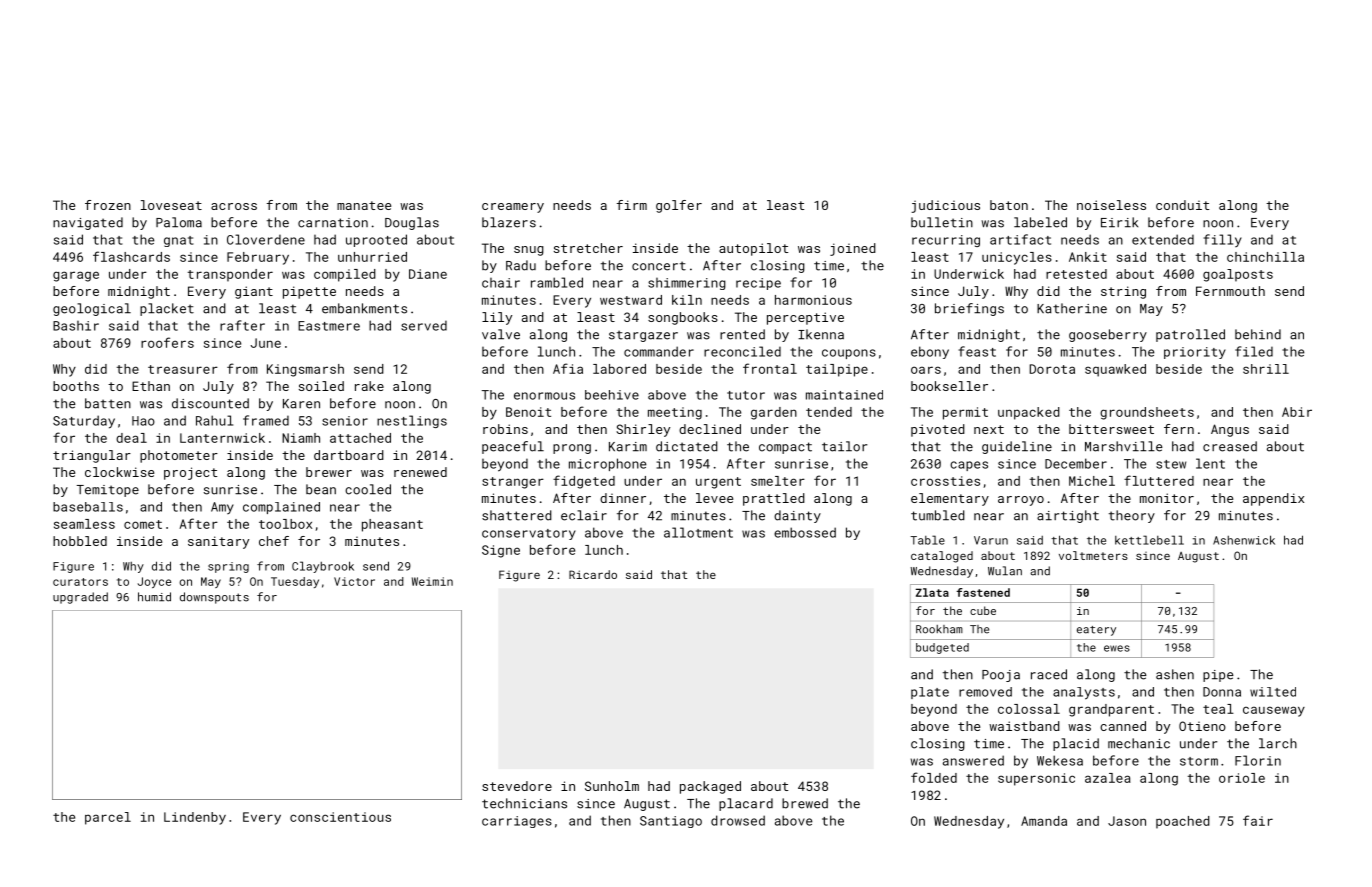 This screenshot has height=887, width=1372. What do you see at coordinates (108, 205) in the screenshot?
I see `frozen` at bounding box center [108, 205].
